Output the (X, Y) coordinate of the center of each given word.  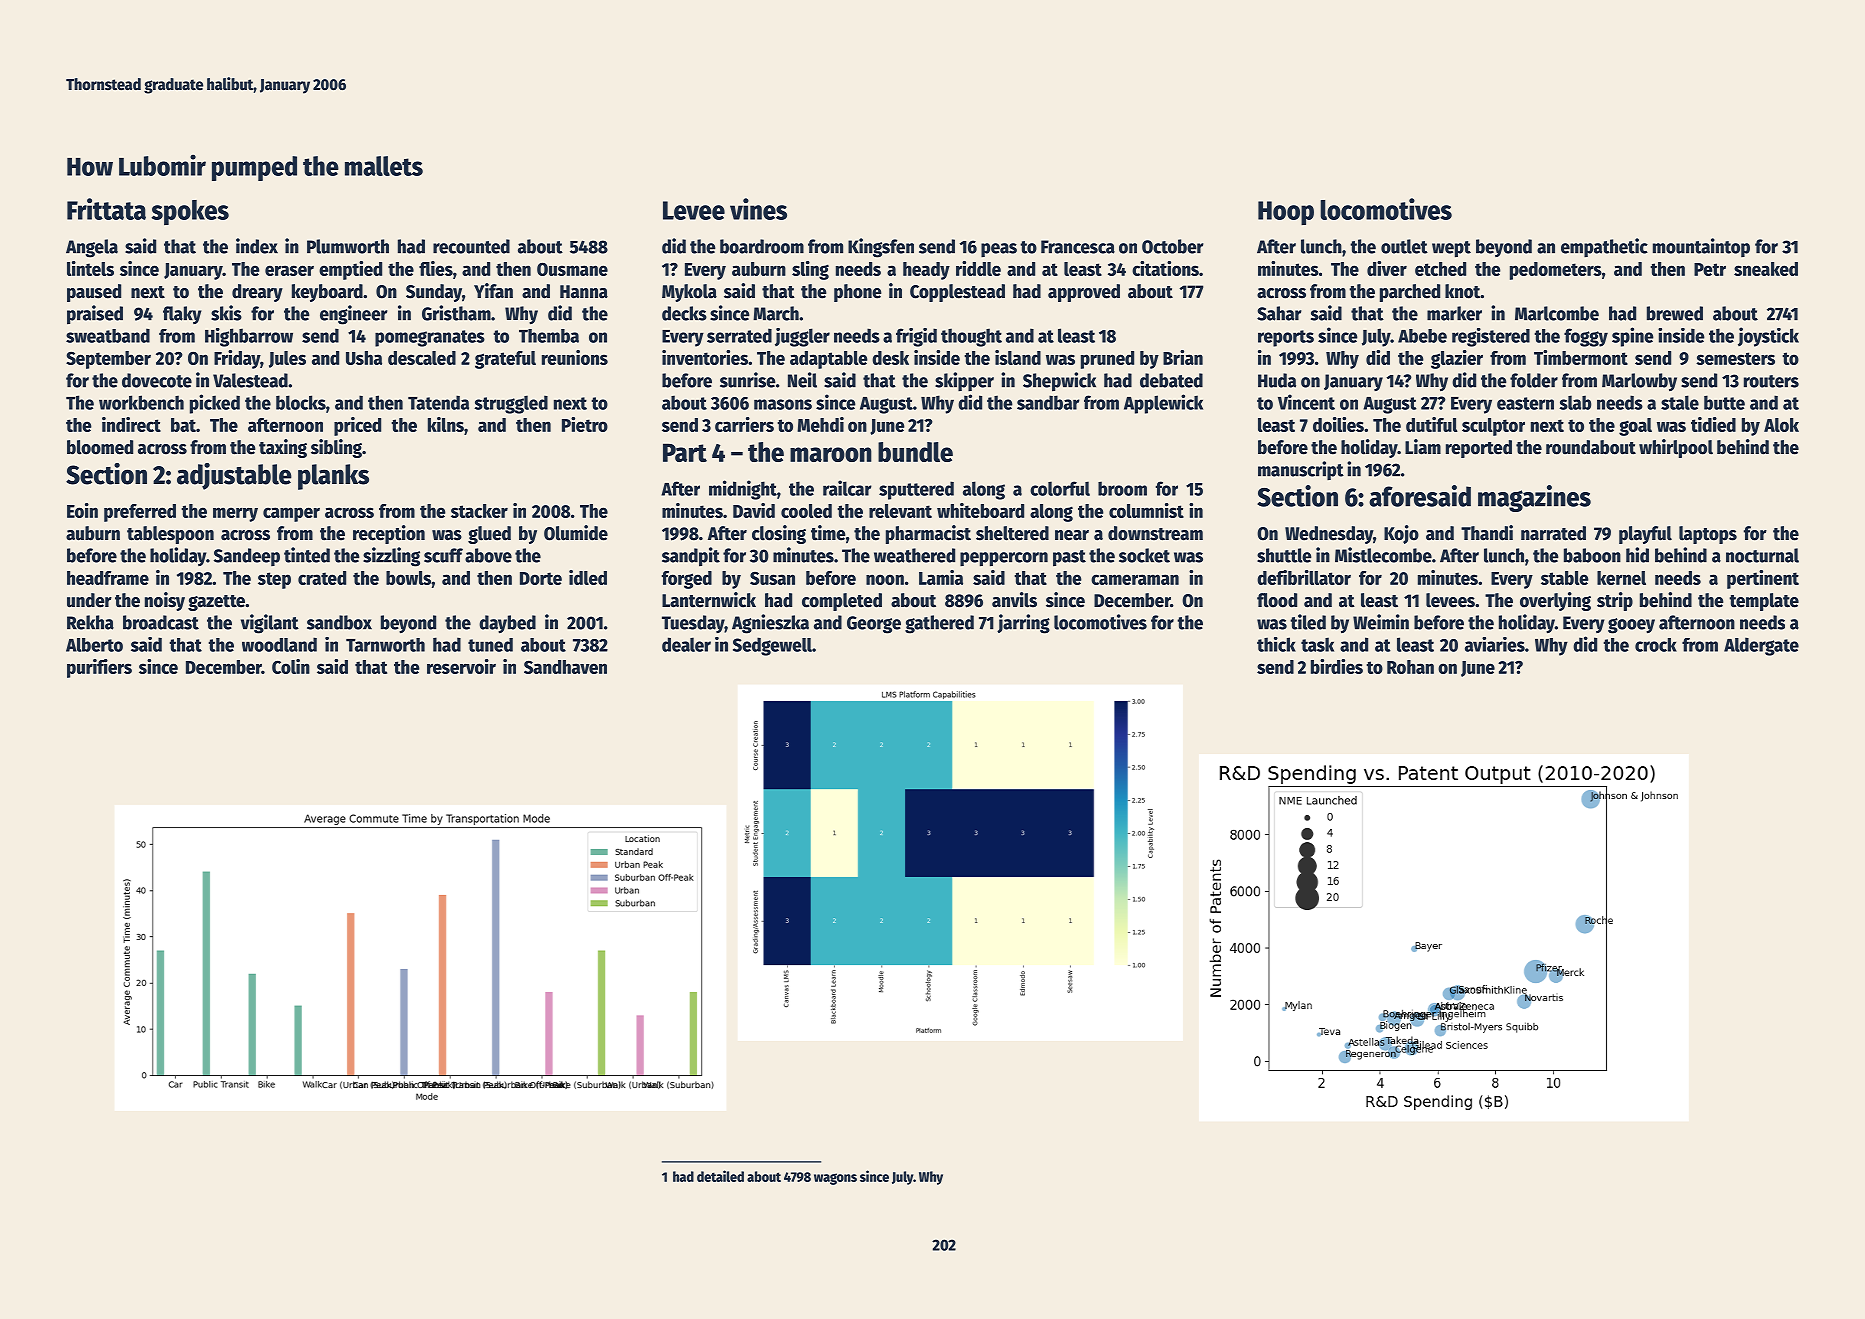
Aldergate (1761, 646)
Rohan (1410, 667)
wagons (835, 1179)
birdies (1337, 666)
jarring (1023, 624)
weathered (914, 555)
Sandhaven (565, 667)
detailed (720, 1176)
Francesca (1078, 247)
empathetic (1604, 247)
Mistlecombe (1383, 555)
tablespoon (170, 535)
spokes (190, 212)
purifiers (99, 668)
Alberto (94, 645)
